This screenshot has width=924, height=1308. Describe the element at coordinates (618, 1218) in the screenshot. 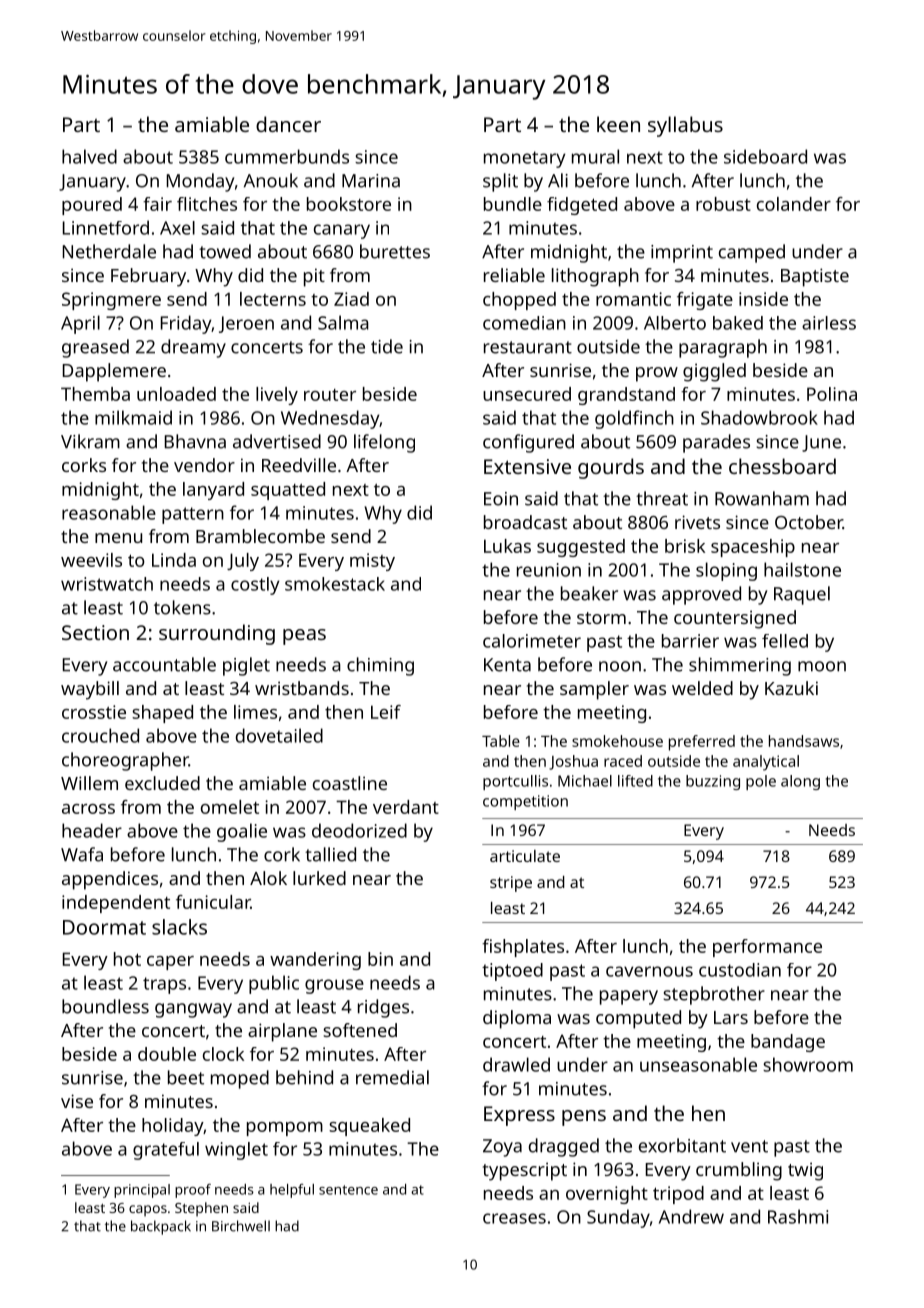

I see `Sunday` at that location.
